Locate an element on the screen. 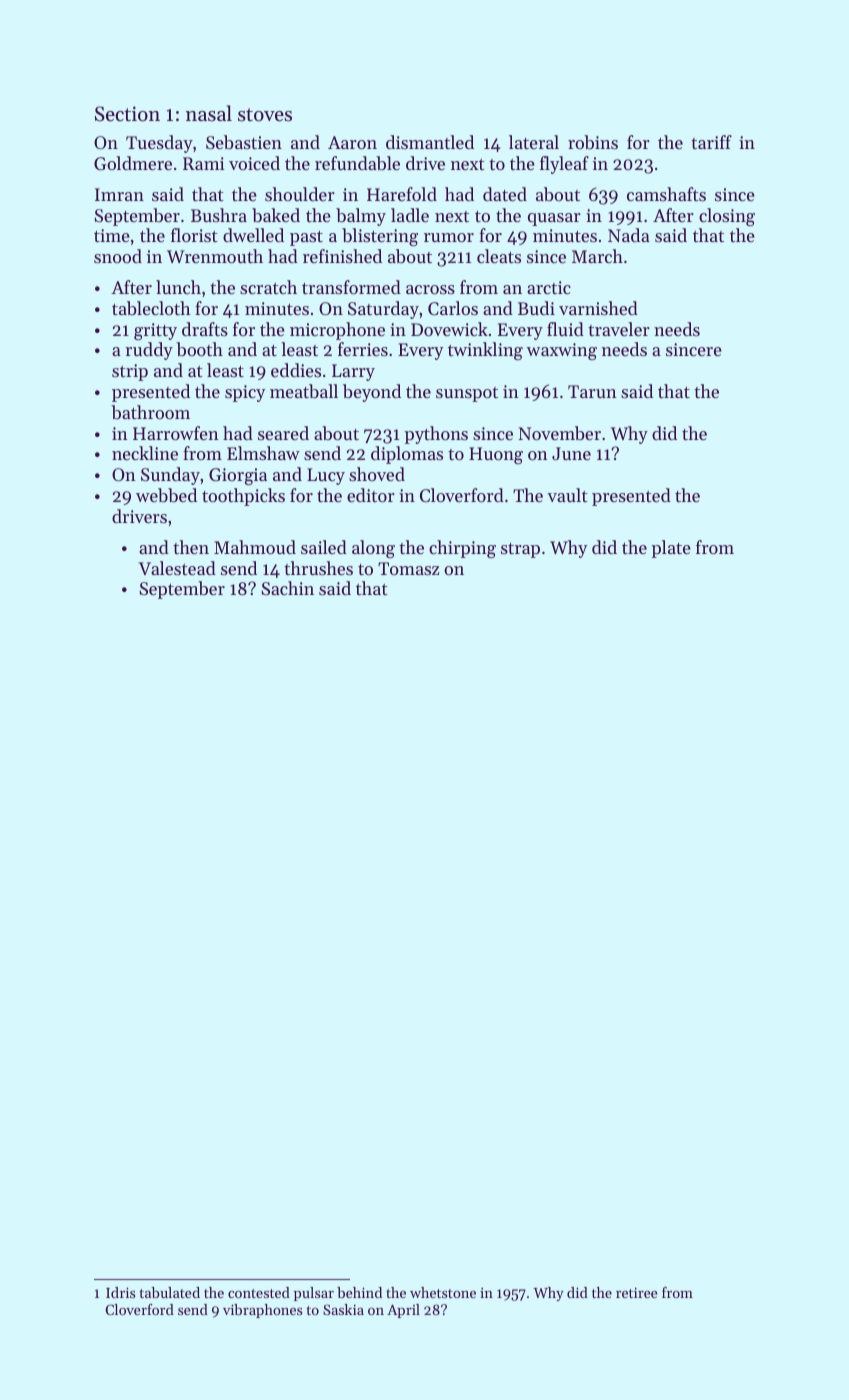  contested is located at coordinates (259, 1292).
